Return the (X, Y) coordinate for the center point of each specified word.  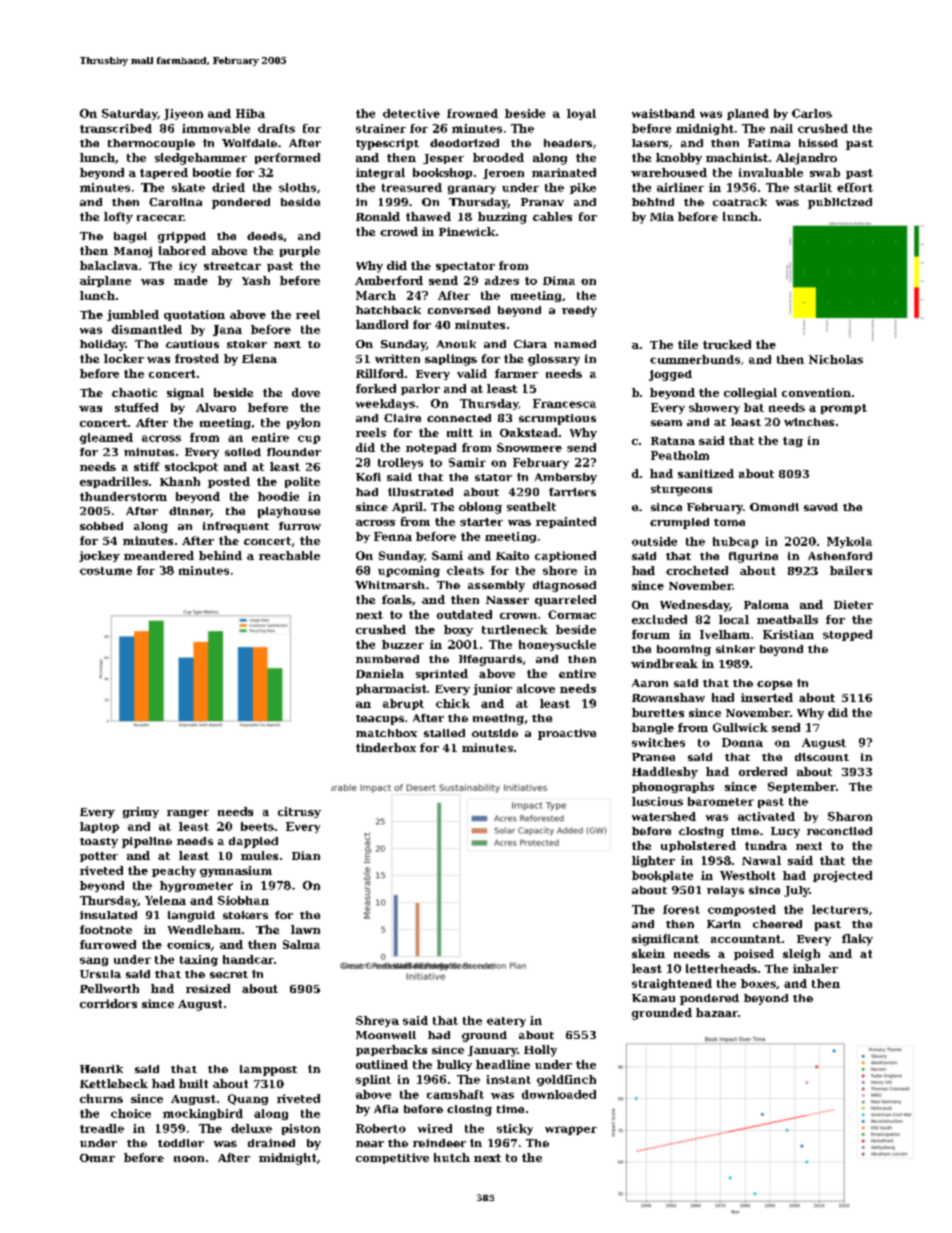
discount (822, 757)
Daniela (380, 673)
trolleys (400, 463)
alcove (536, 688)
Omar (97, 1158)
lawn (305, 929)
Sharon (850, 816)
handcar (248, 959)
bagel (130, 237)
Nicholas (836, 359)
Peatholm (680, 455)
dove (306, 392)
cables (552, 216)
